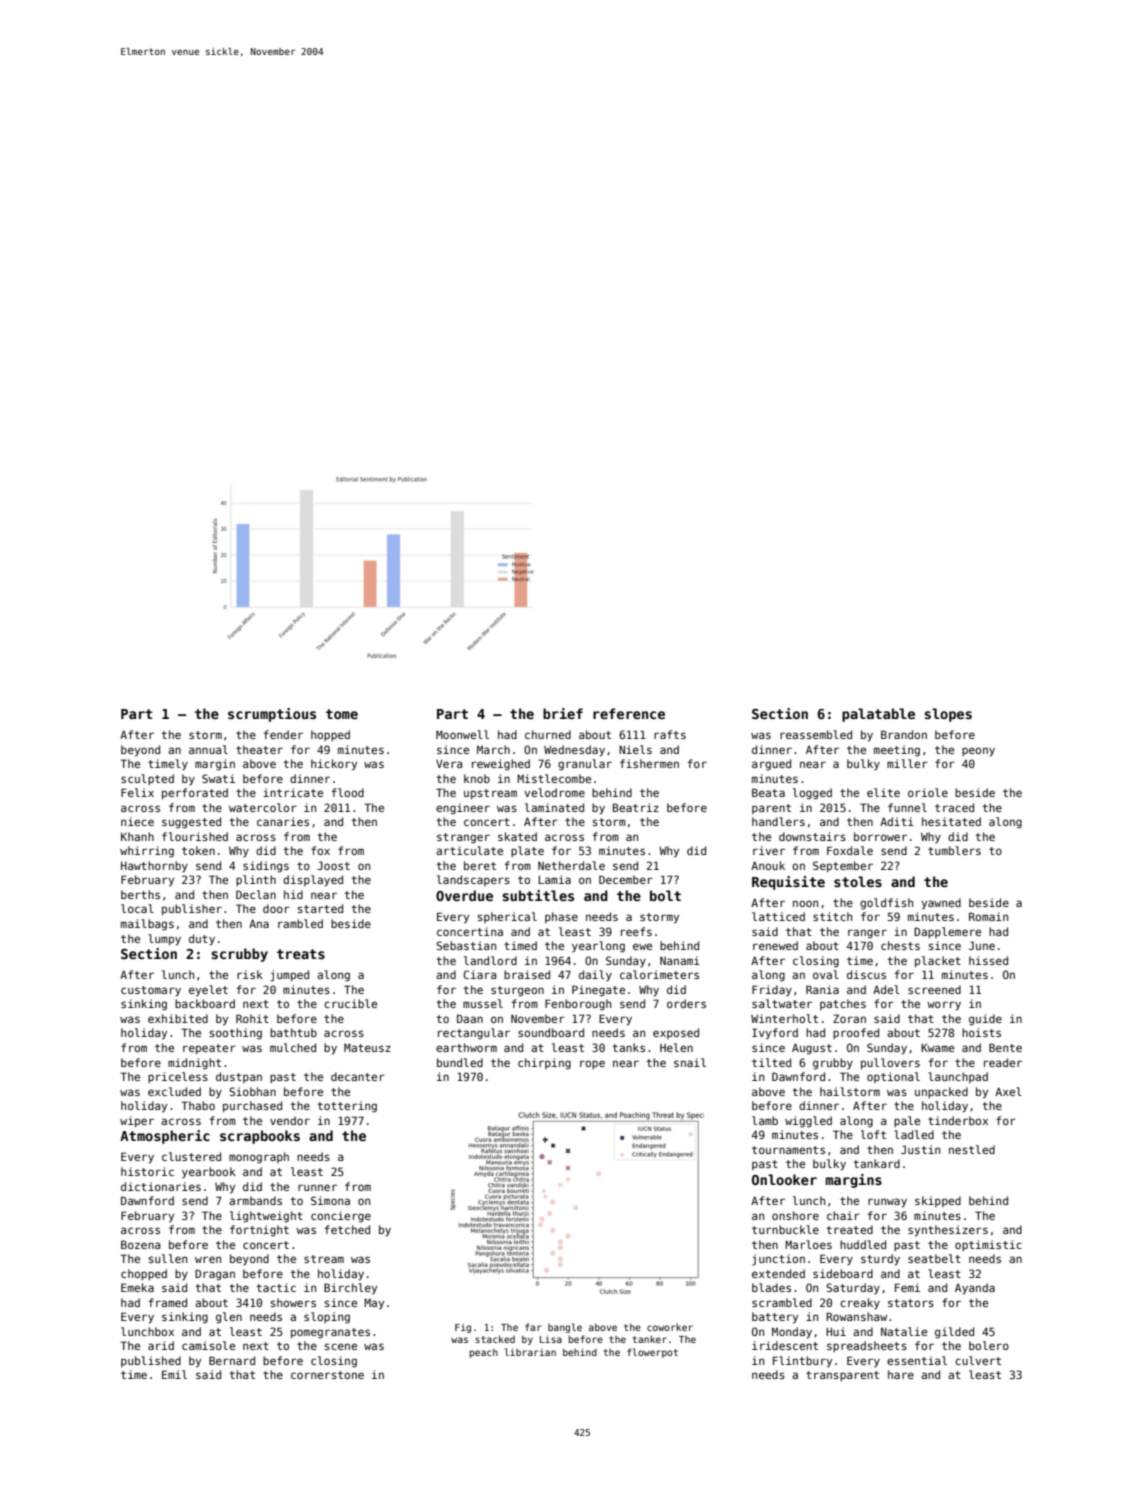 This screenshot has width=1148, height=1485. What do you see at coordinates (154, 866) in the screenshot?
I see `Hawthornby` at bounding box center [154, 866].
